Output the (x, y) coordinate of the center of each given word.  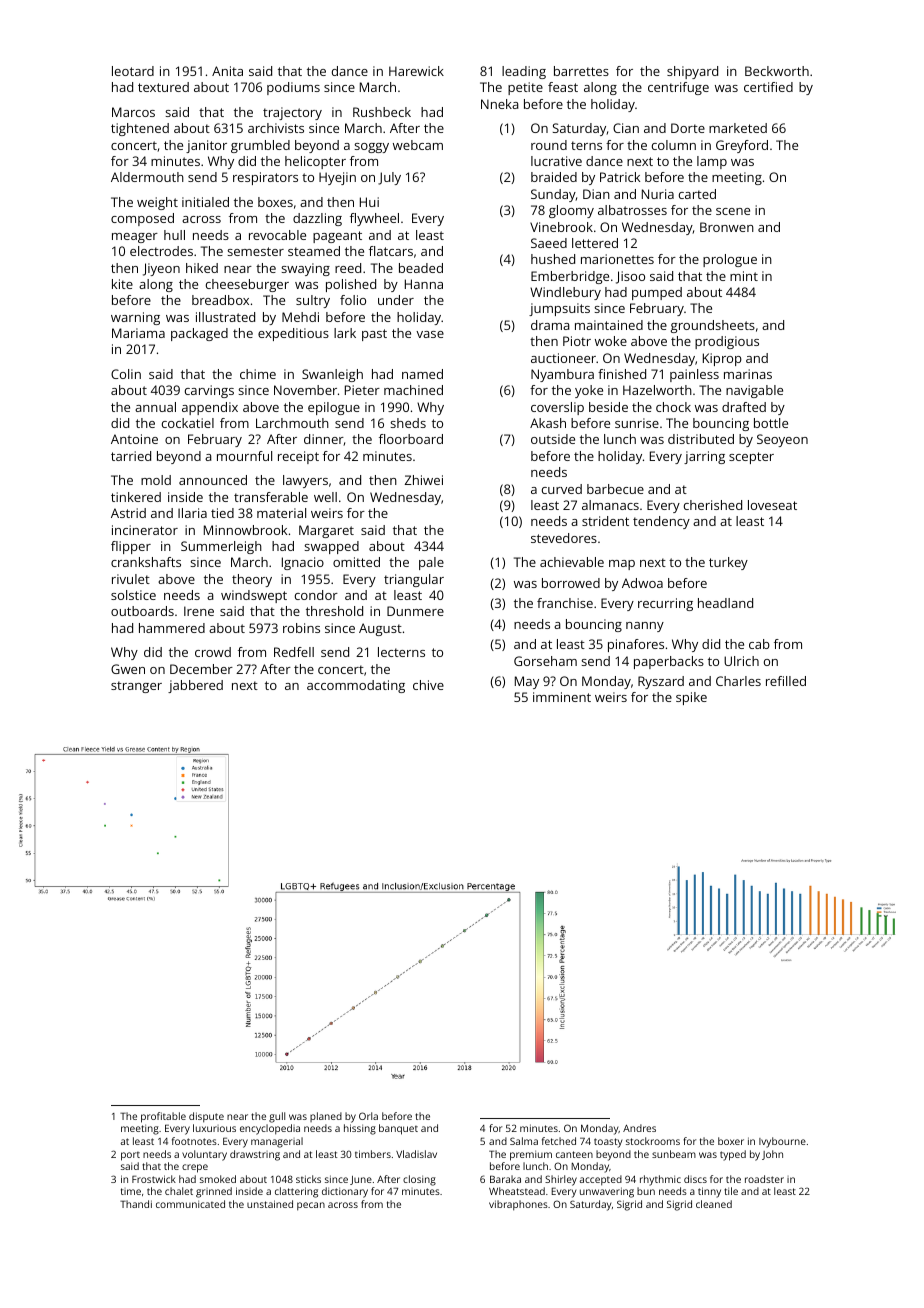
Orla (368, 1116)
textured (163, 87)
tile (731, 1191)
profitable (163, 1117)
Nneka (500, 104)
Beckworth (777, 71)
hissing (360, 1129)
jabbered (195, 686)
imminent (562, 697)
